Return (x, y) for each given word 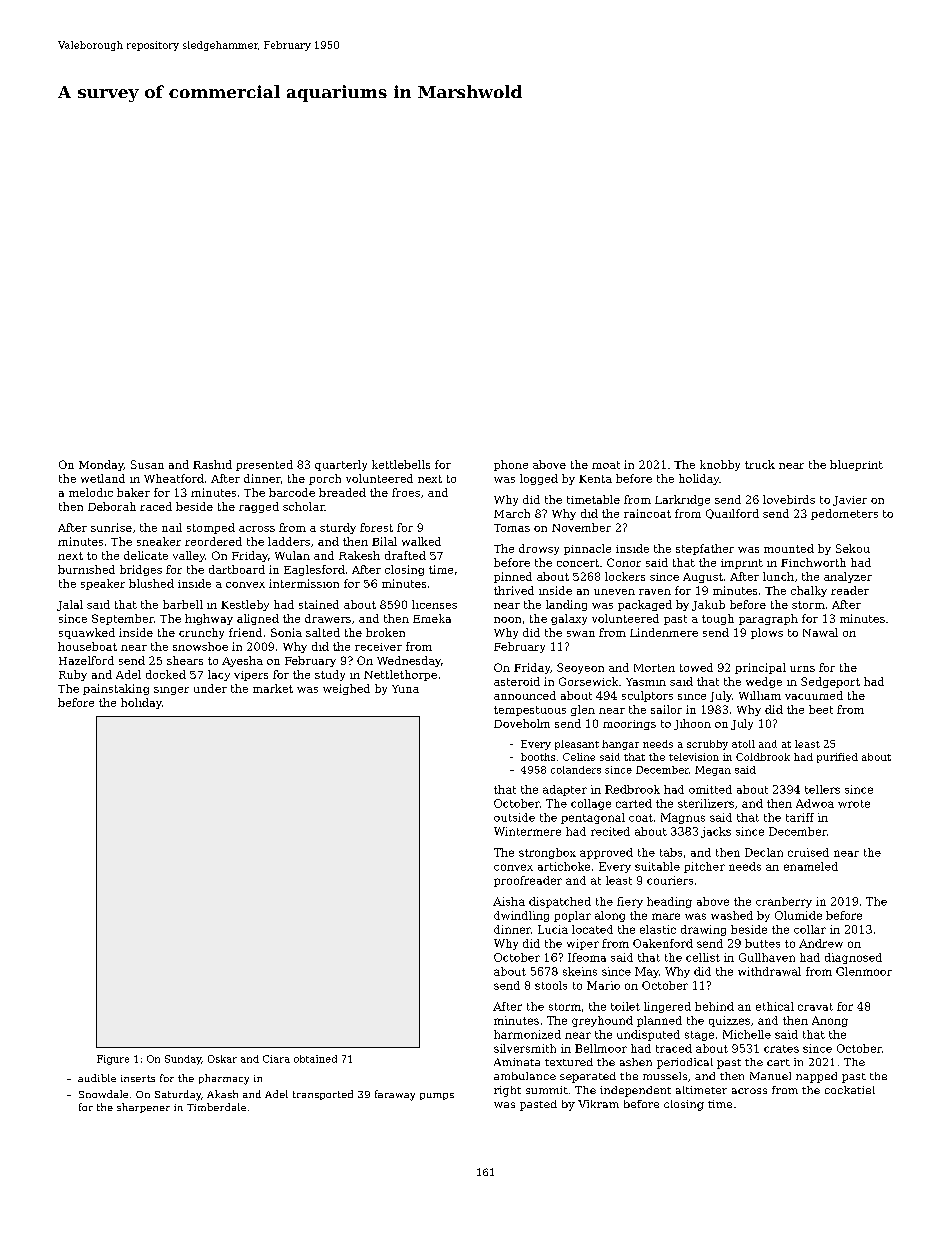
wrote (854, 804)
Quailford (732, 514)
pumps (437, 1096)
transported (323, 1095)
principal (760, 668)
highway (209, 619)
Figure (113, 1060)
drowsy (539, 549)
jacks (716, 832)
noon (507, 620)
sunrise (111, 527)
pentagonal (593, 818)
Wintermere (527, 831)
